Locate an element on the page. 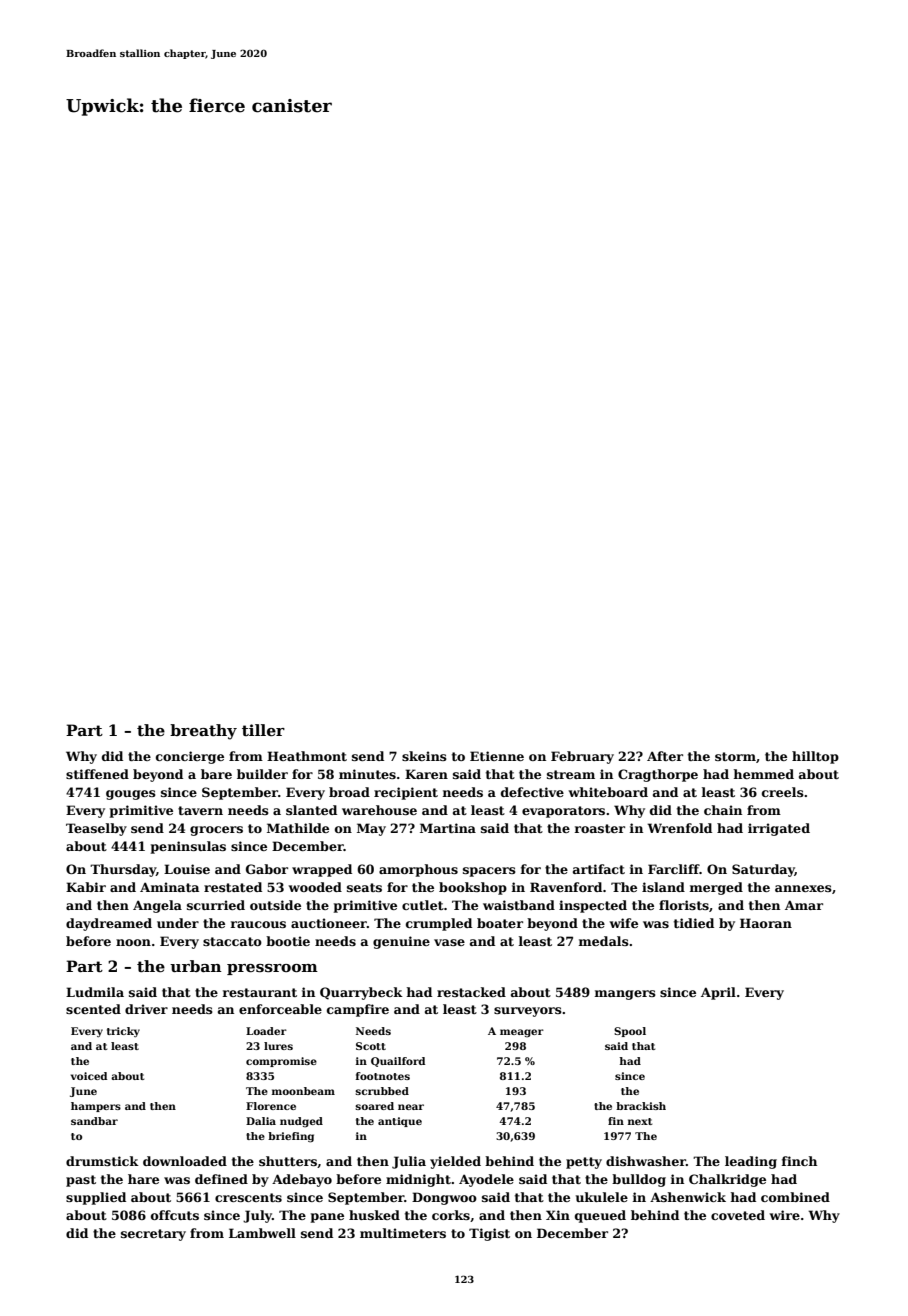 This document has width=908, height=1316. February is located at coordinates (582, 757).
